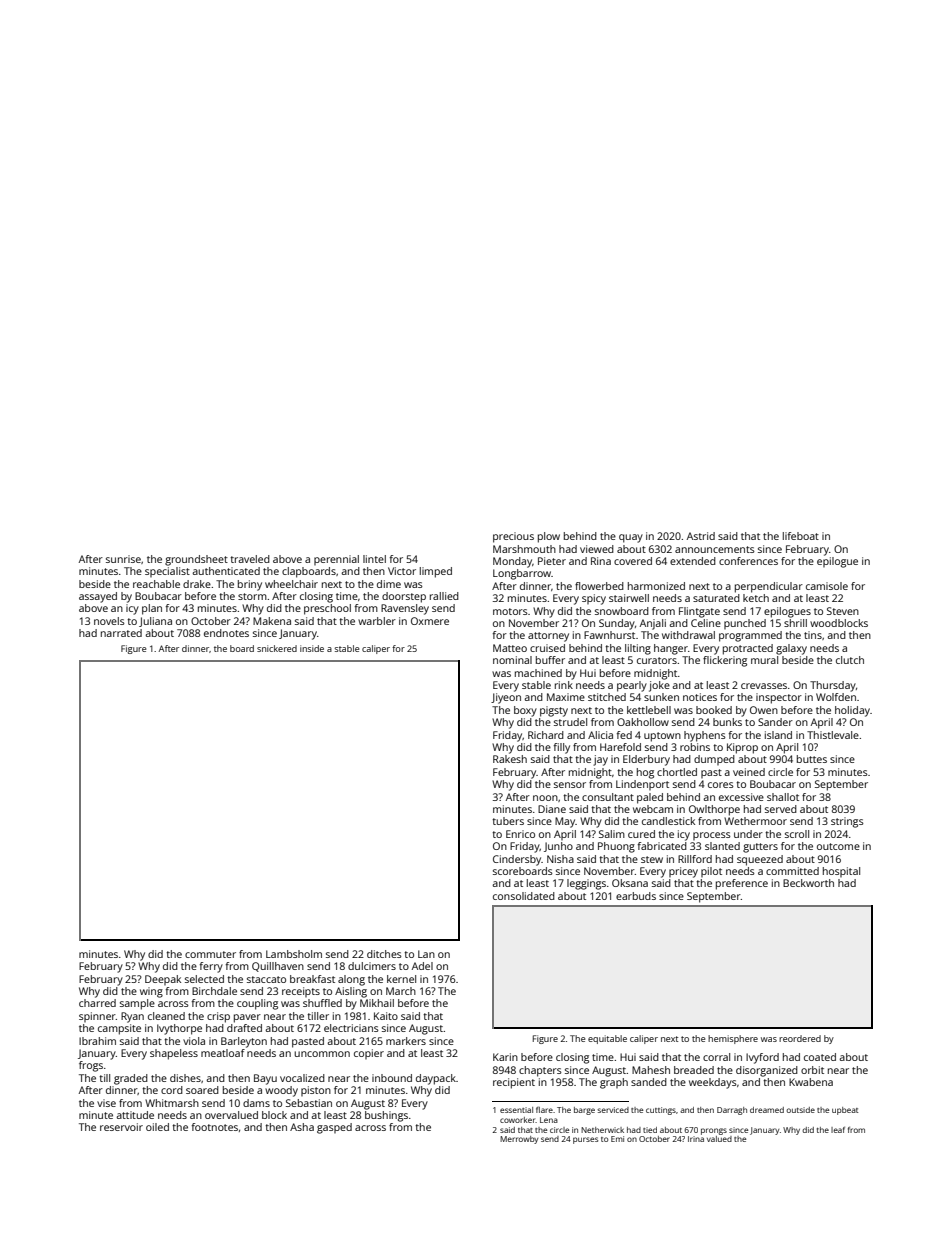 This screenshot has height=1233, width=952. What do you see at coordinates (97, 1003) in the screenshot?
I see `charred` at bounding box center [97, 1003].
